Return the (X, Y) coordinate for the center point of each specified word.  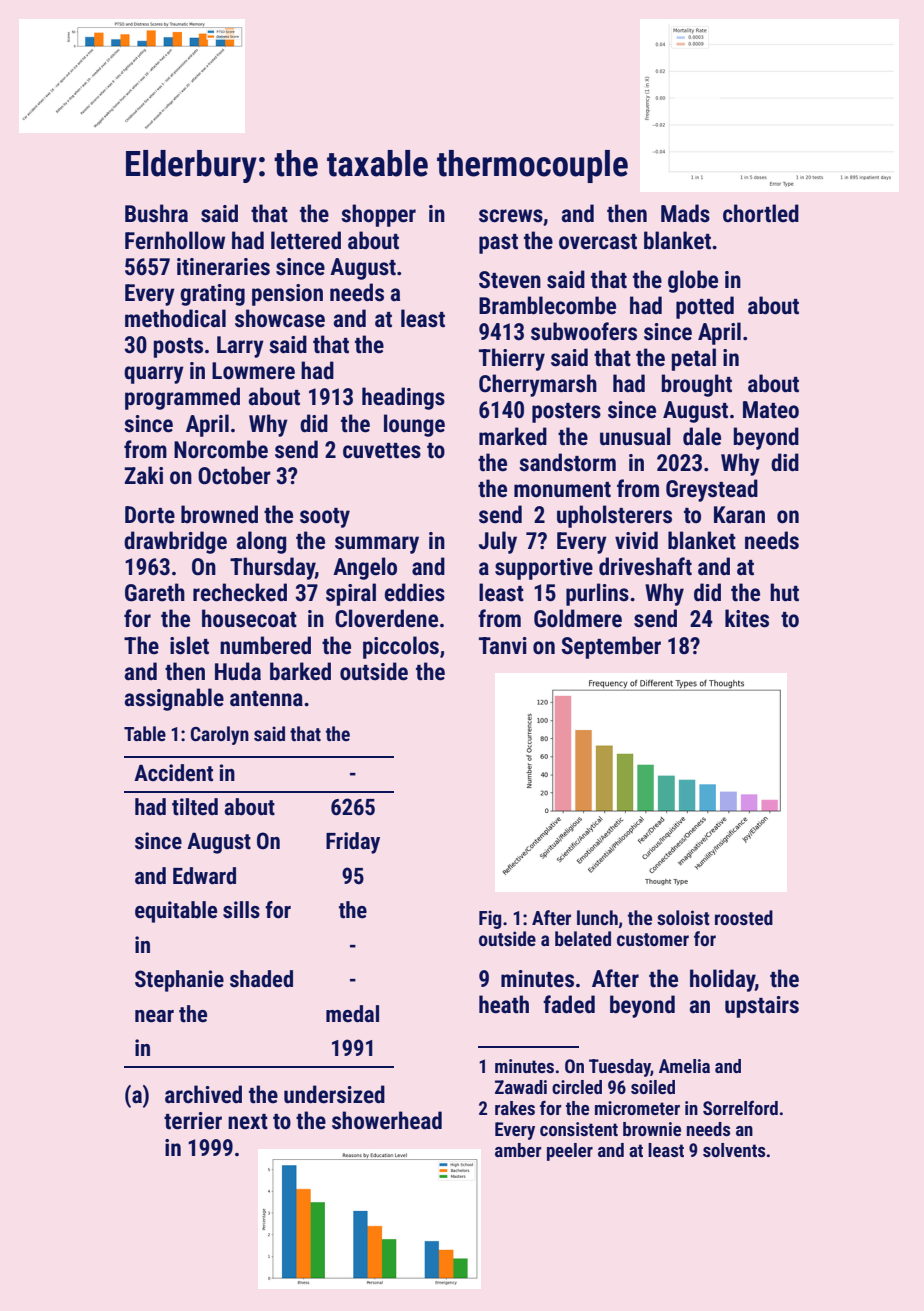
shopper (378, 215)
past (498, 244)
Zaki (143, 475)
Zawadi (521, 1087)
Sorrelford (740, 1107)
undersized (334, 1094)
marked (513, 436)
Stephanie (179, 981)
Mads (685, 213)
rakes (515, 1108)
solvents (734, 1150)
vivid (636, 540)
